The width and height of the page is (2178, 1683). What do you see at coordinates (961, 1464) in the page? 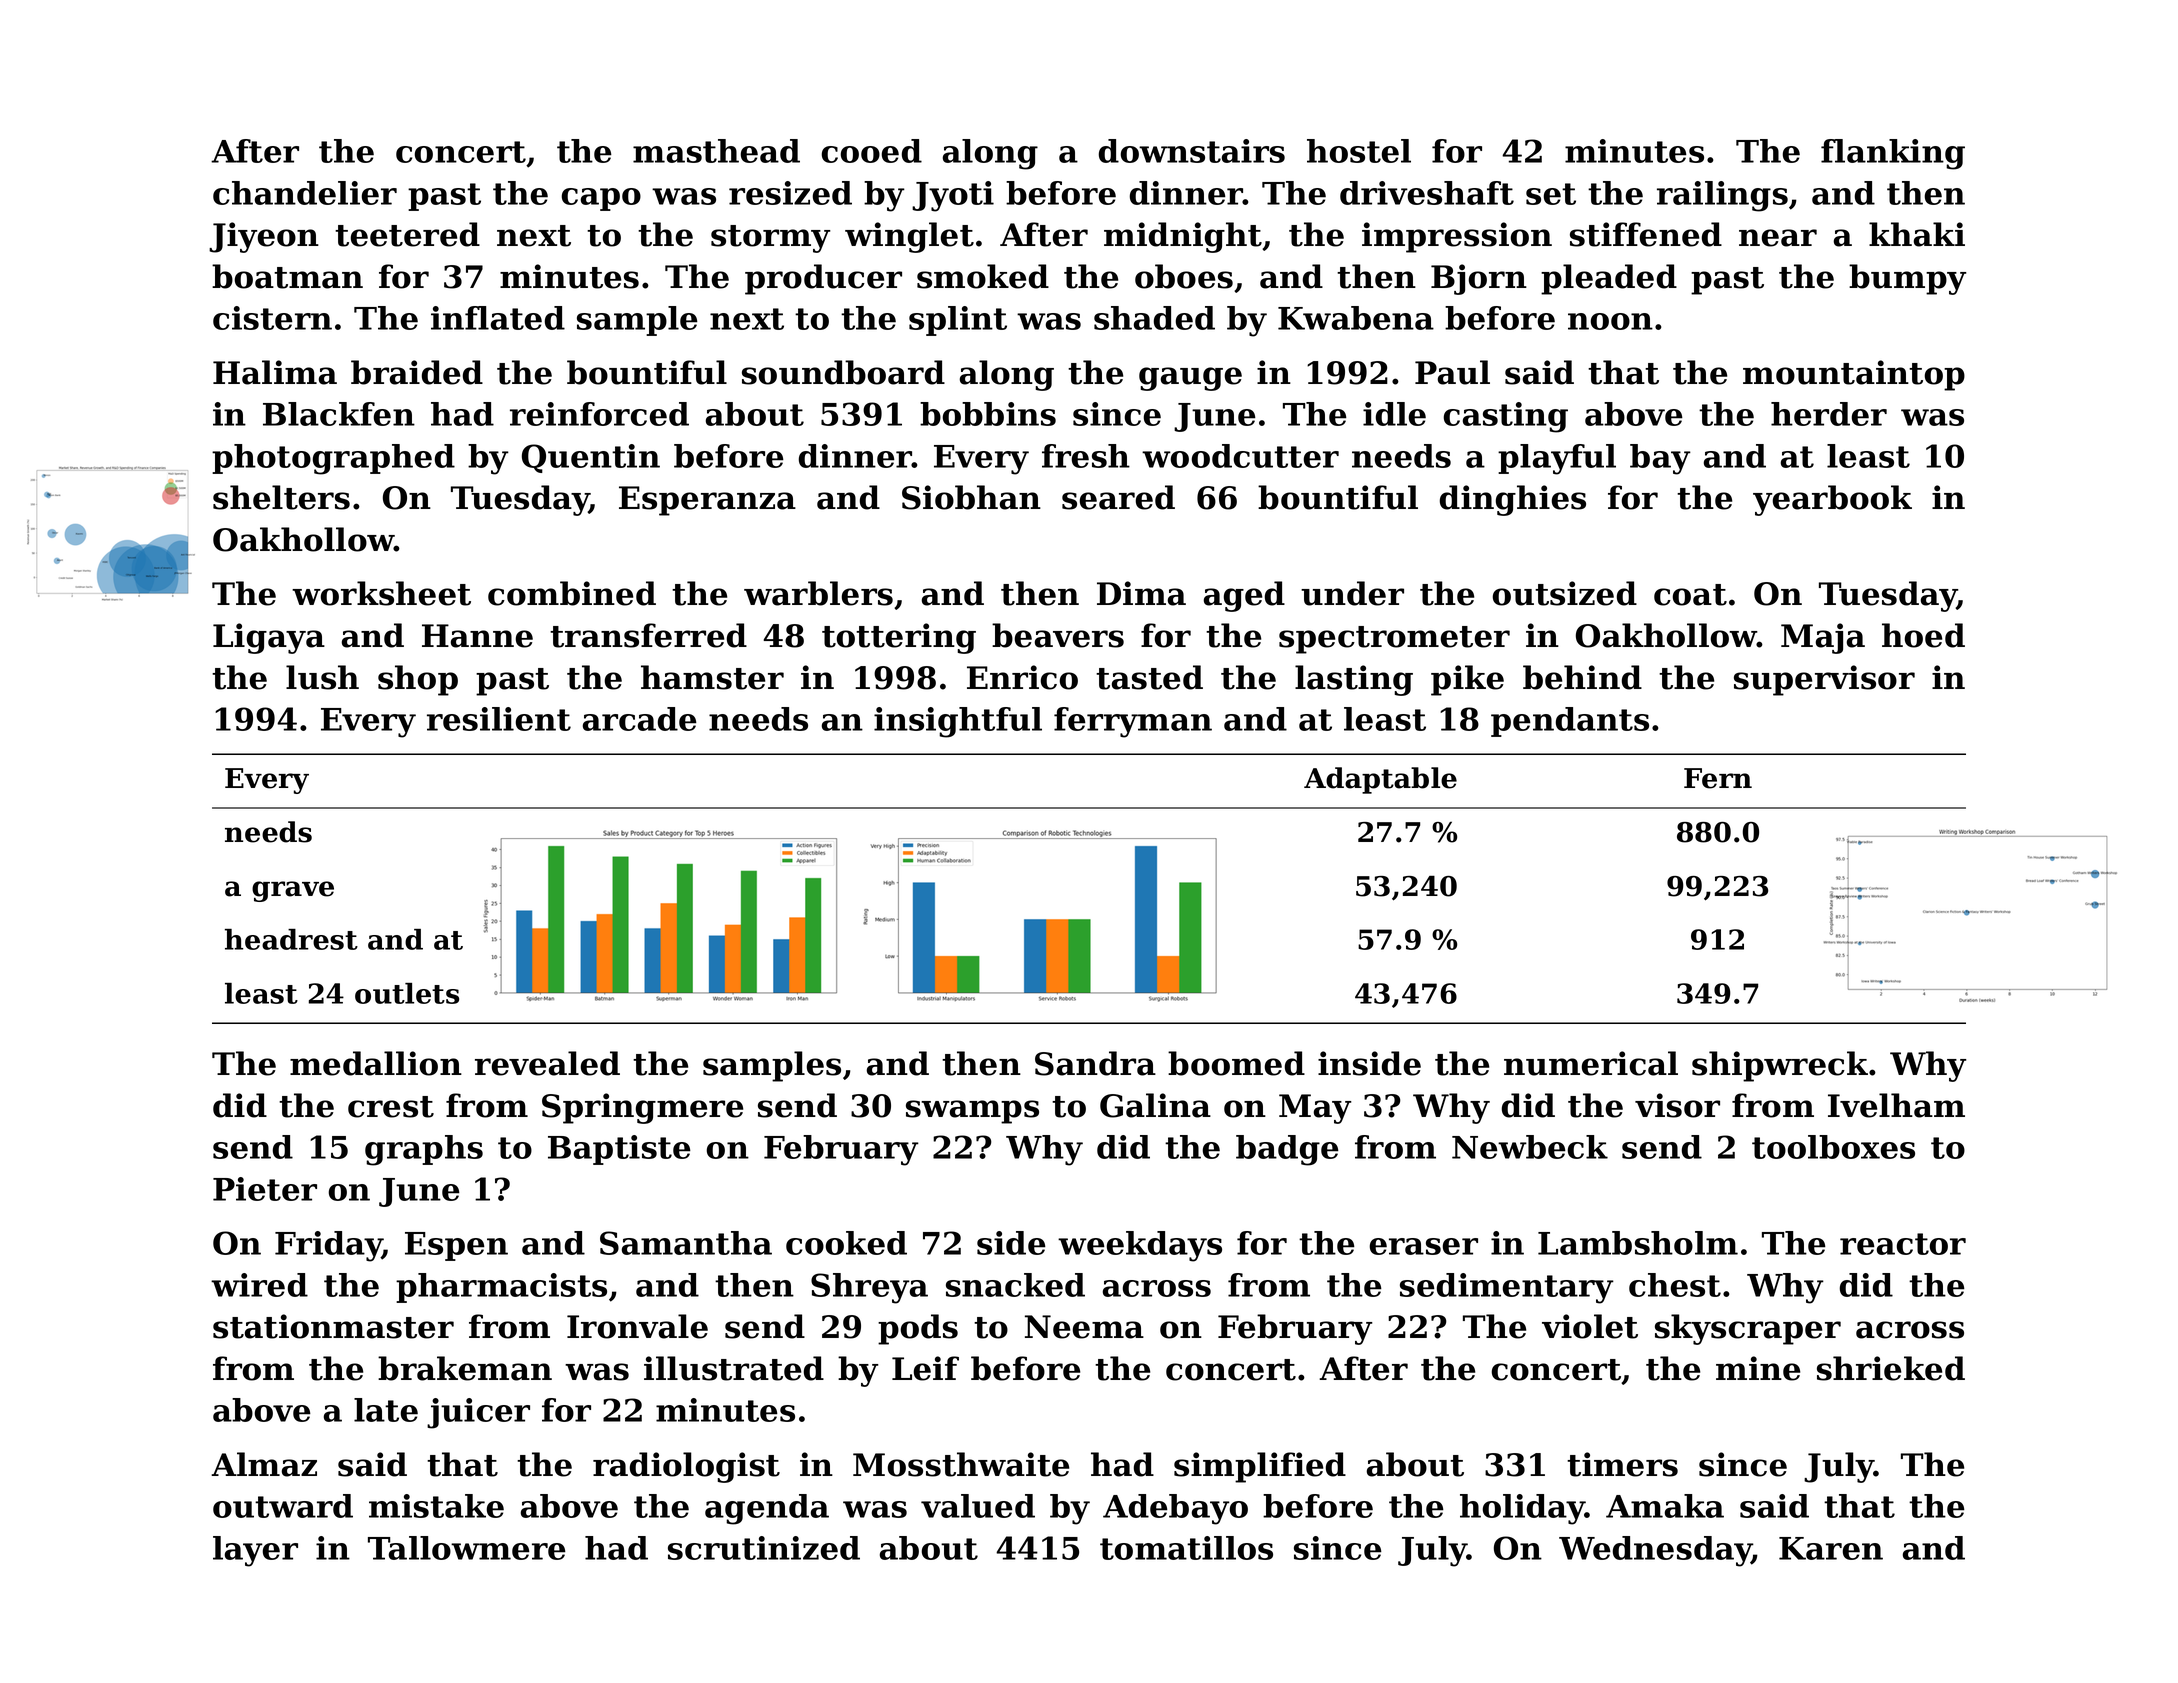
I see `Mossthwaite` at bounding box center [961, 1464].
